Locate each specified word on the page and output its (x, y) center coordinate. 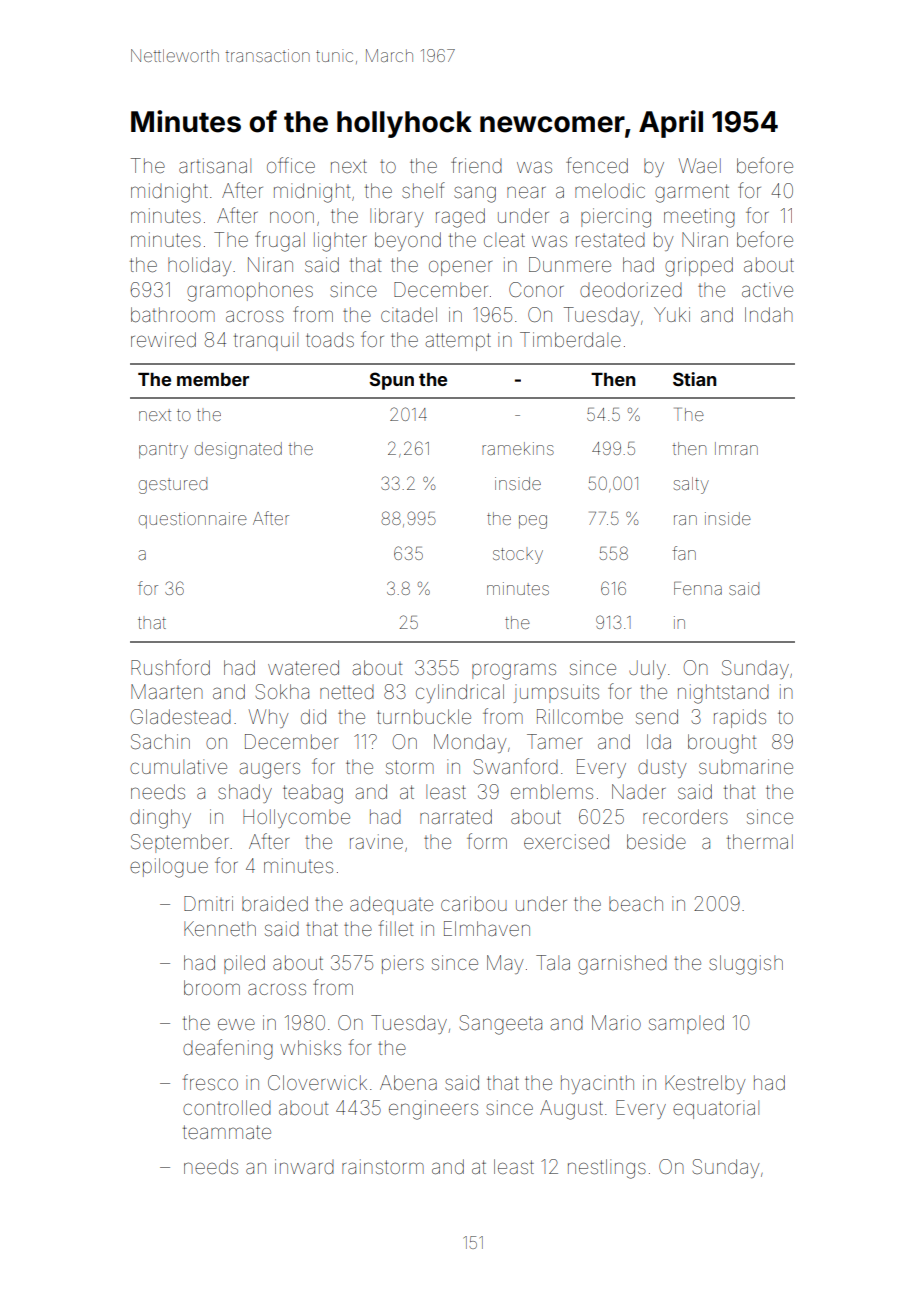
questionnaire (193, 520)
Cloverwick (317, 1082)
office (291, 165)
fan (684, 553)
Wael (700, 165)
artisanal (215, 165)
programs (514, 671)
